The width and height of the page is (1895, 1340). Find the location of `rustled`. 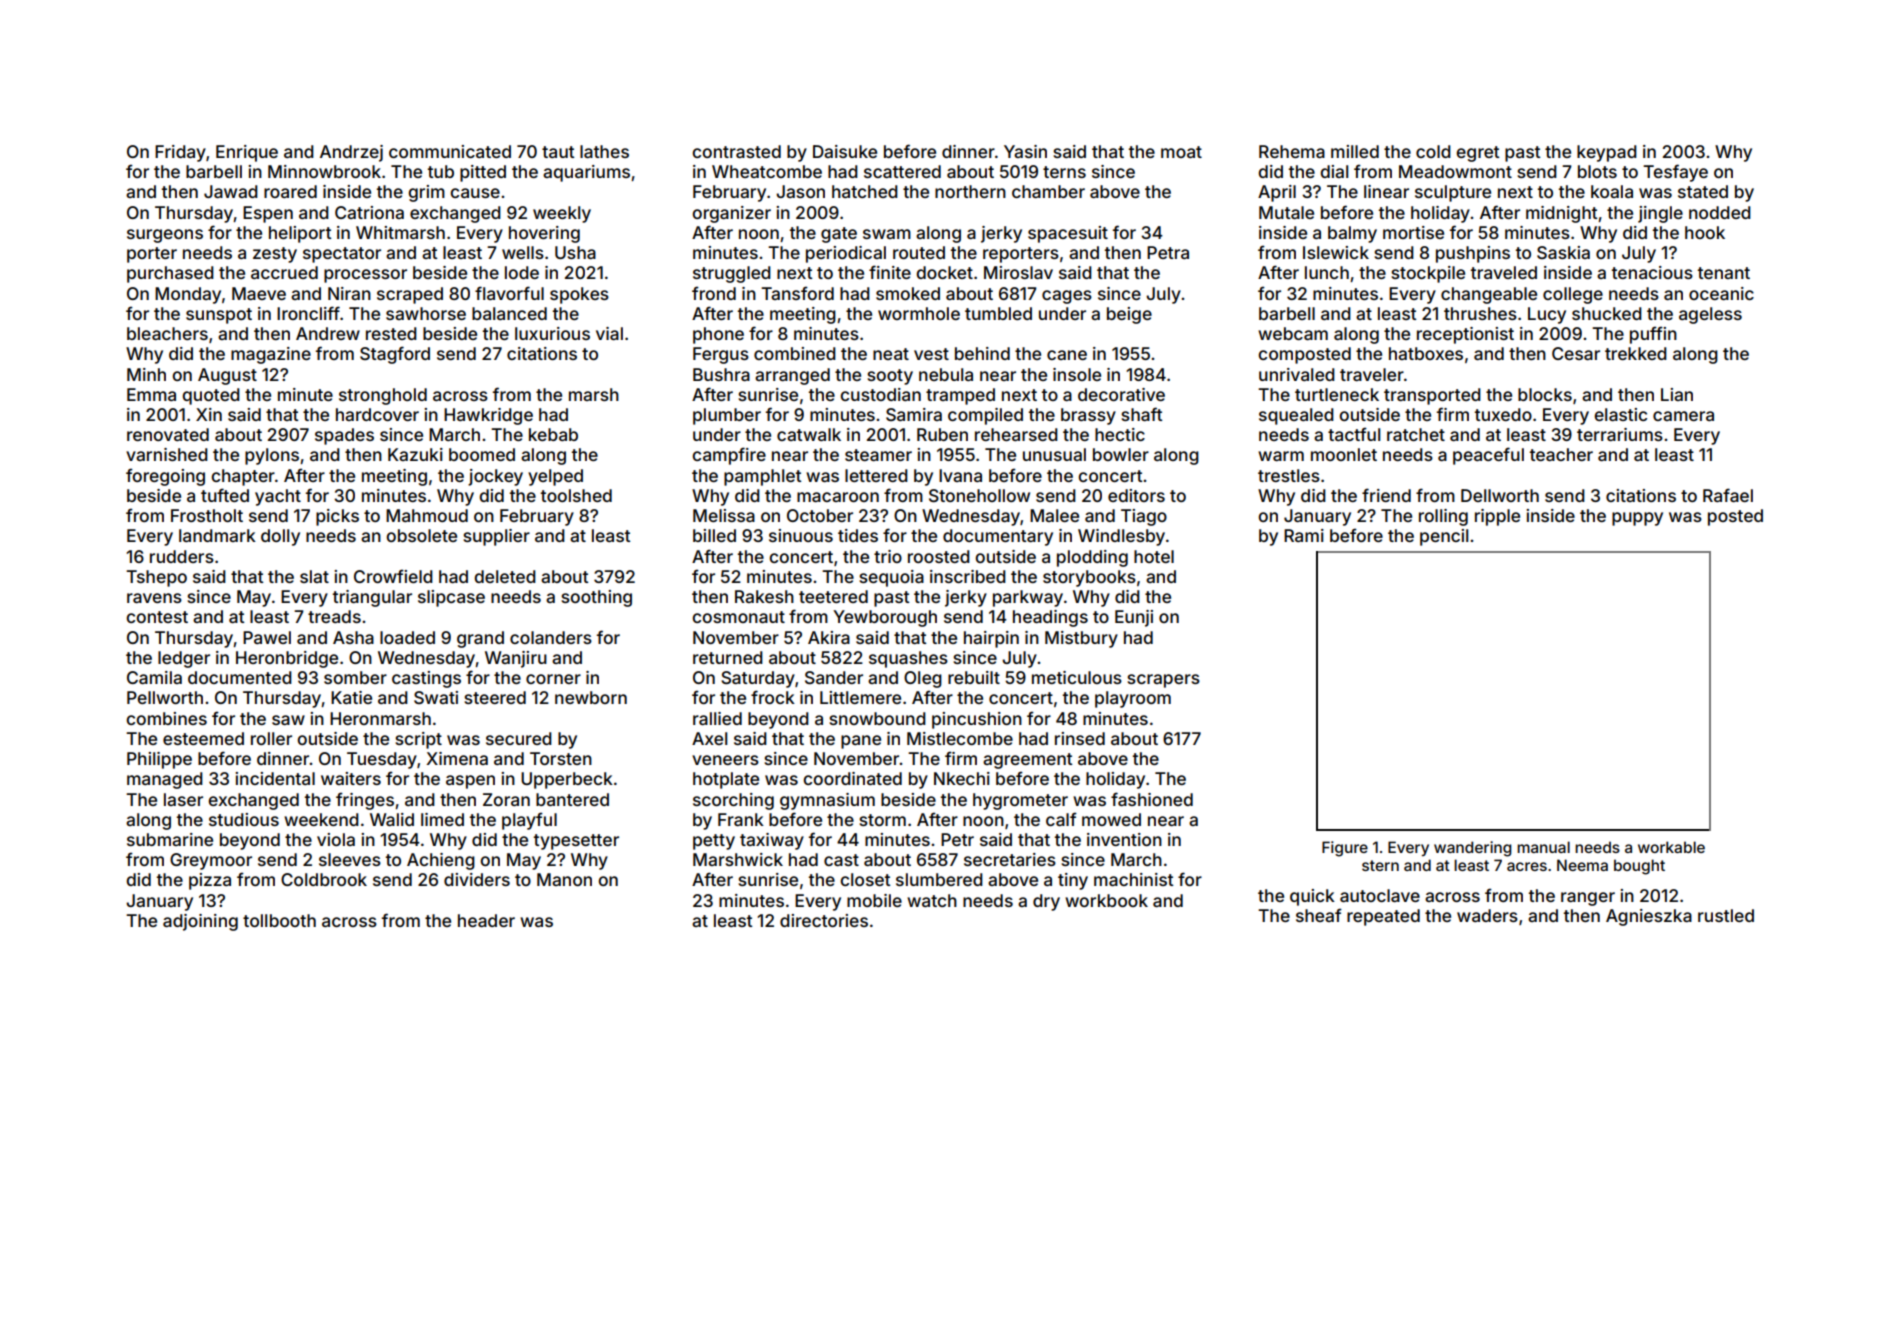

rustled is located at coordinates (1726, 915).
